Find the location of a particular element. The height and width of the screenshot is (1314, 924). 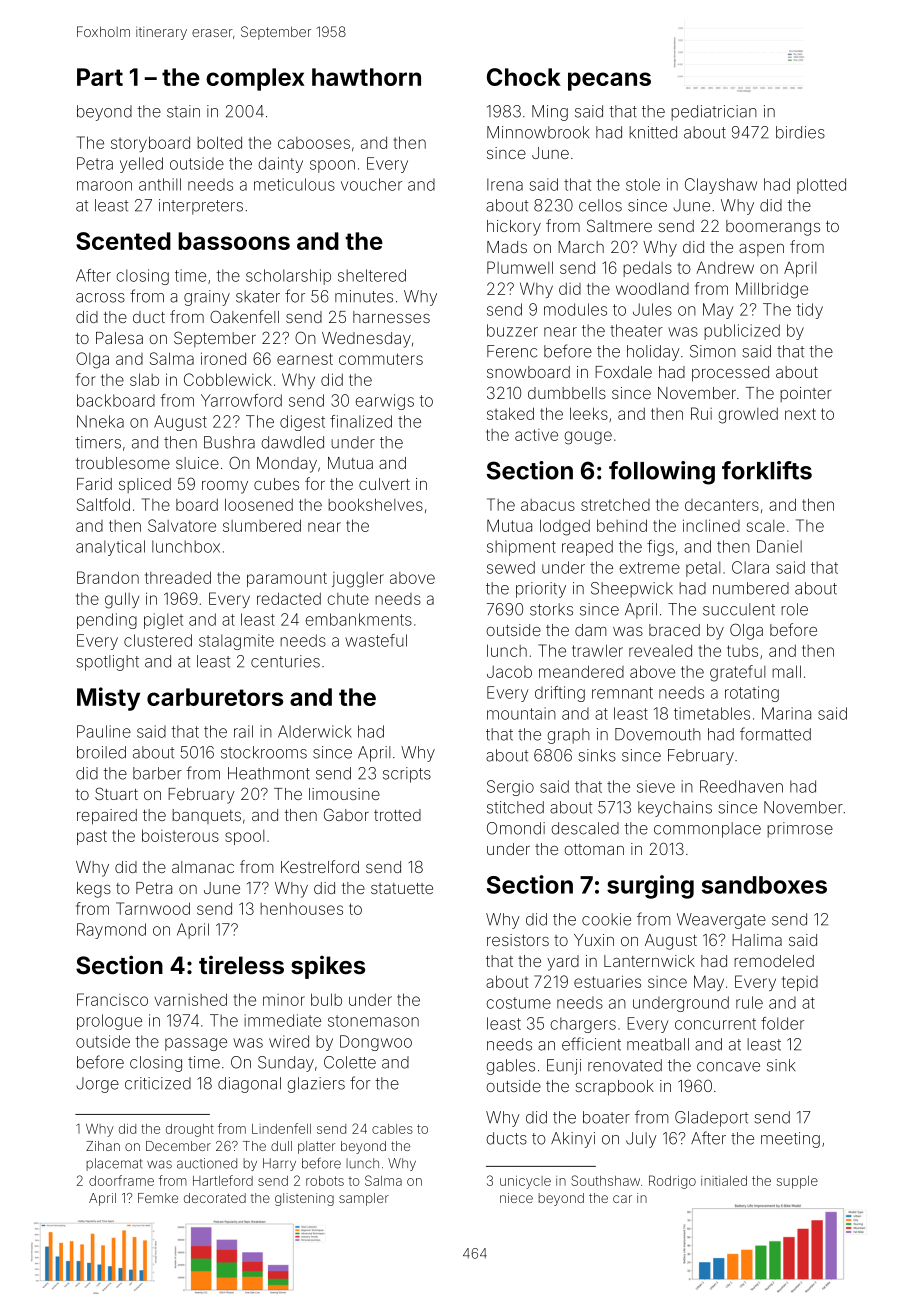

bookshelves is located at coordinates (375, 504).
